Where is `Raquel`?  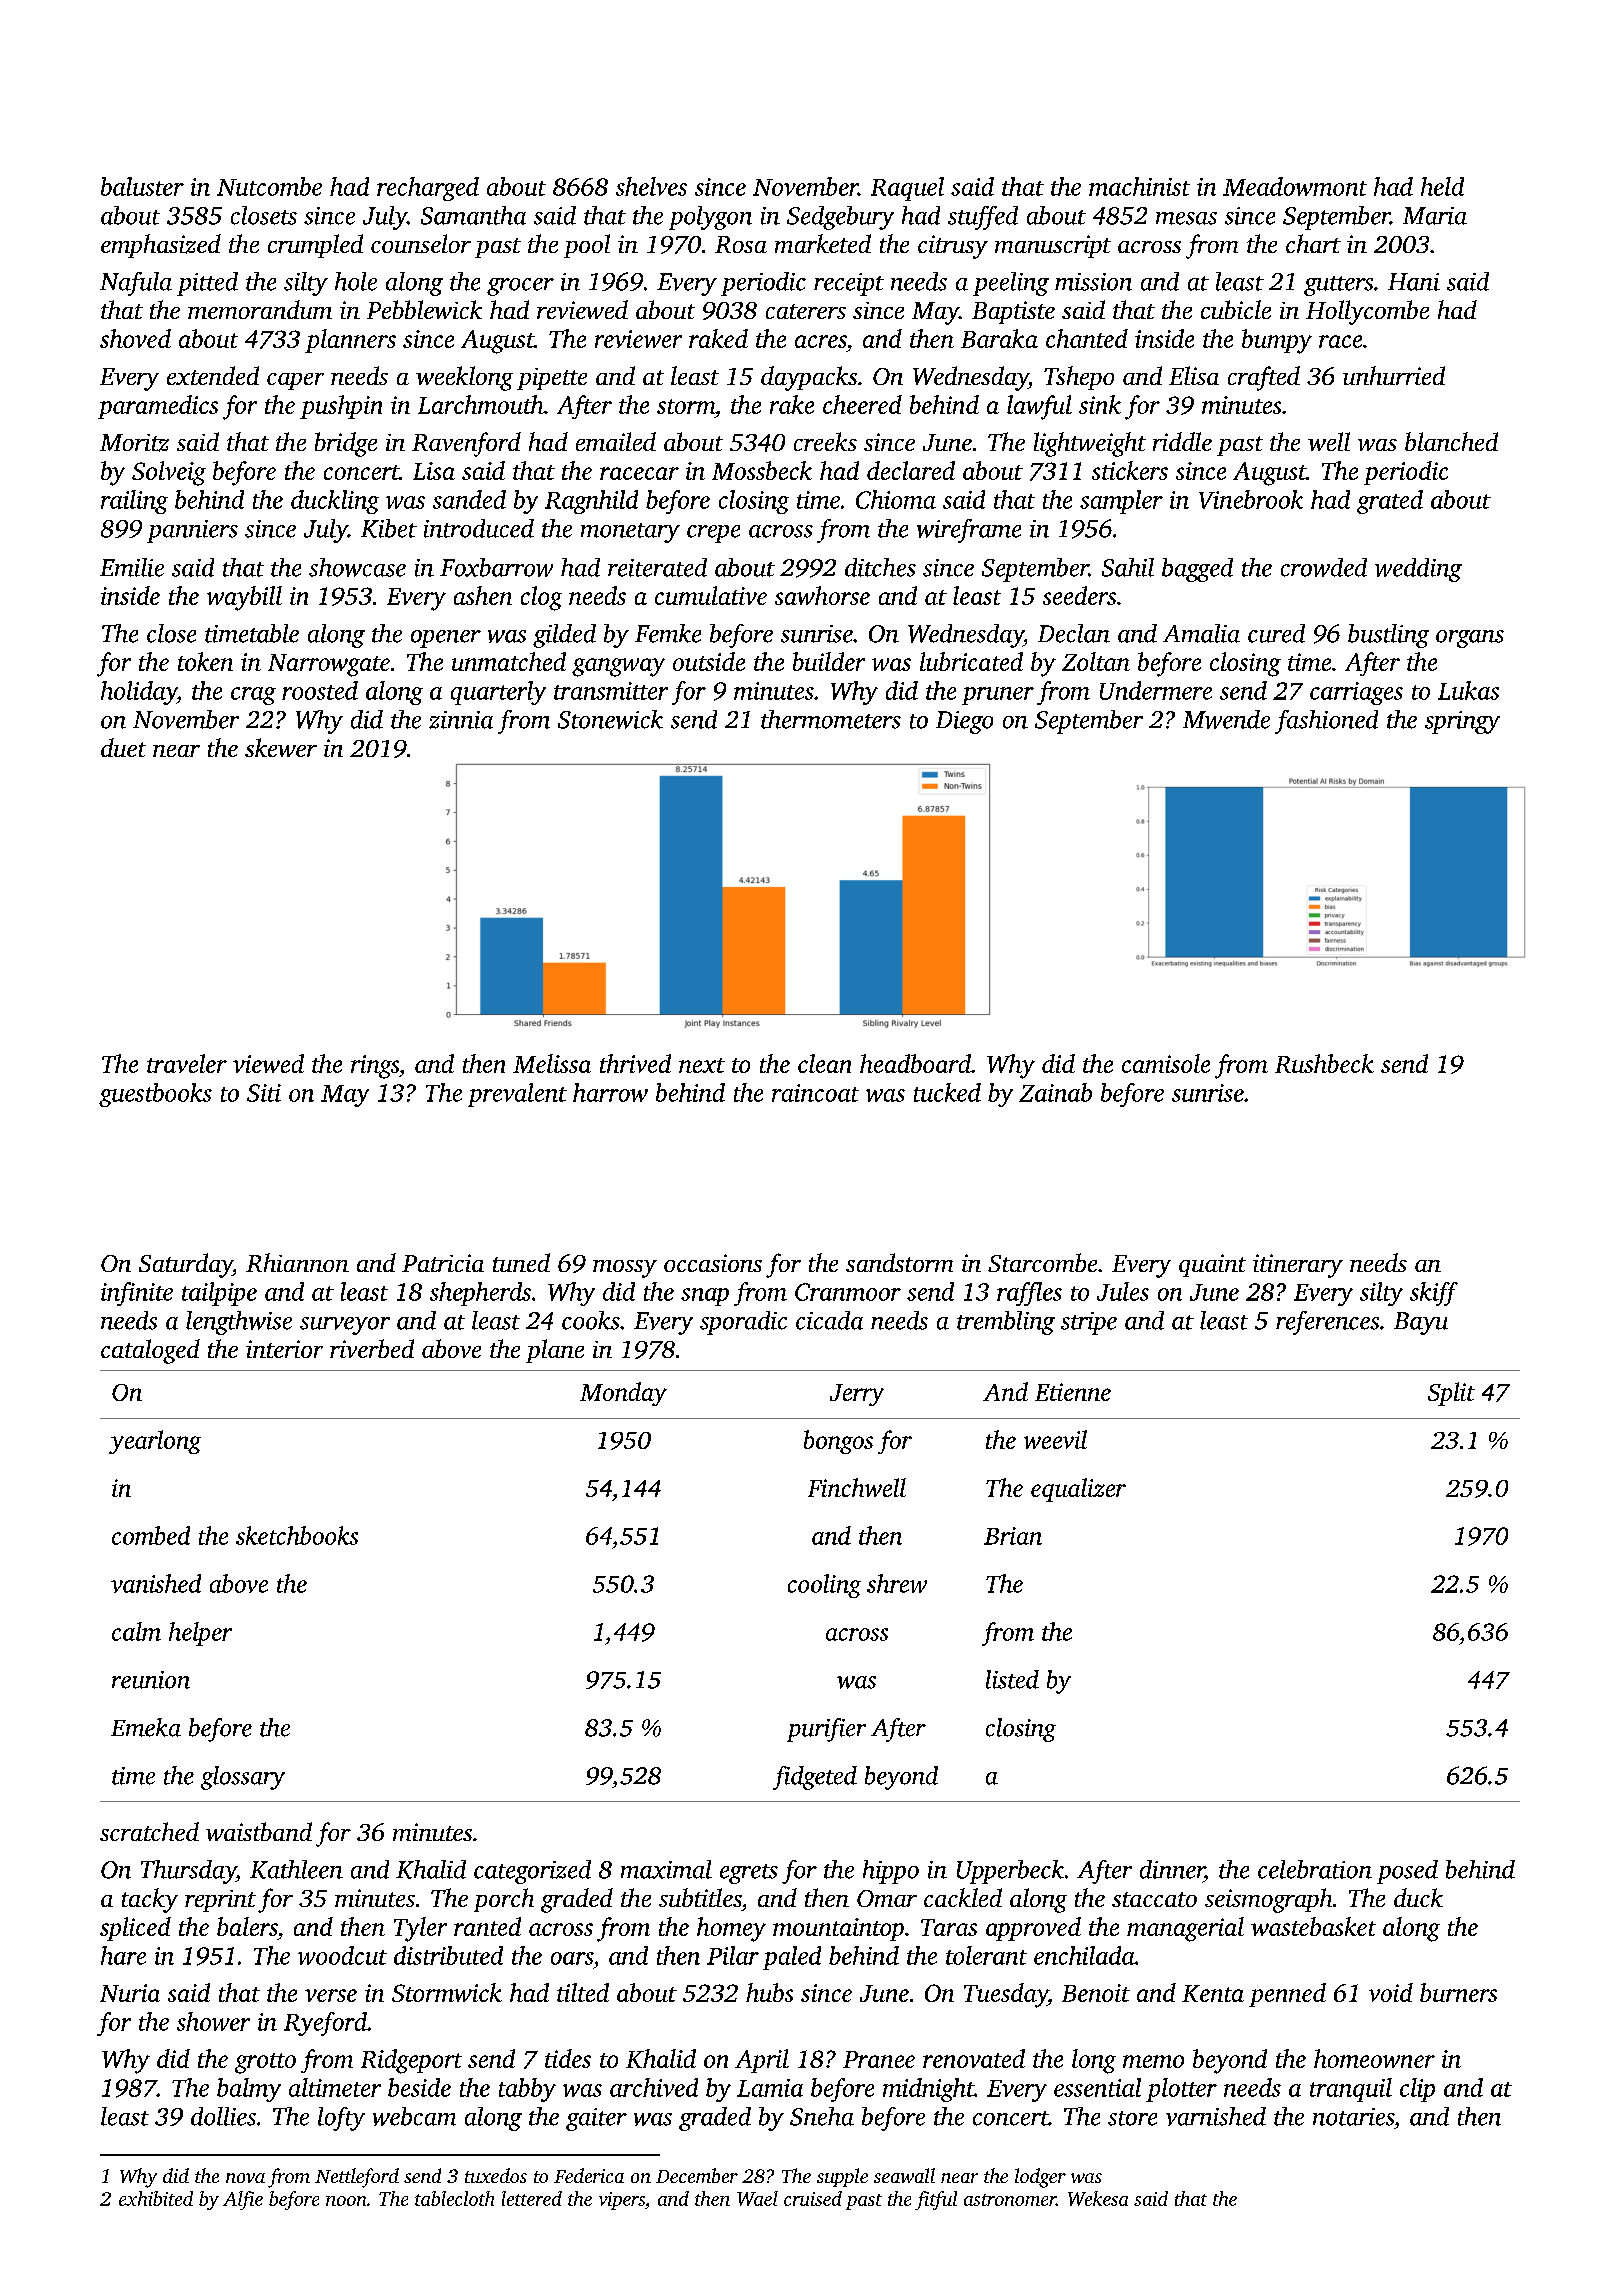 Raquel is located at coordinates (907, 189).
